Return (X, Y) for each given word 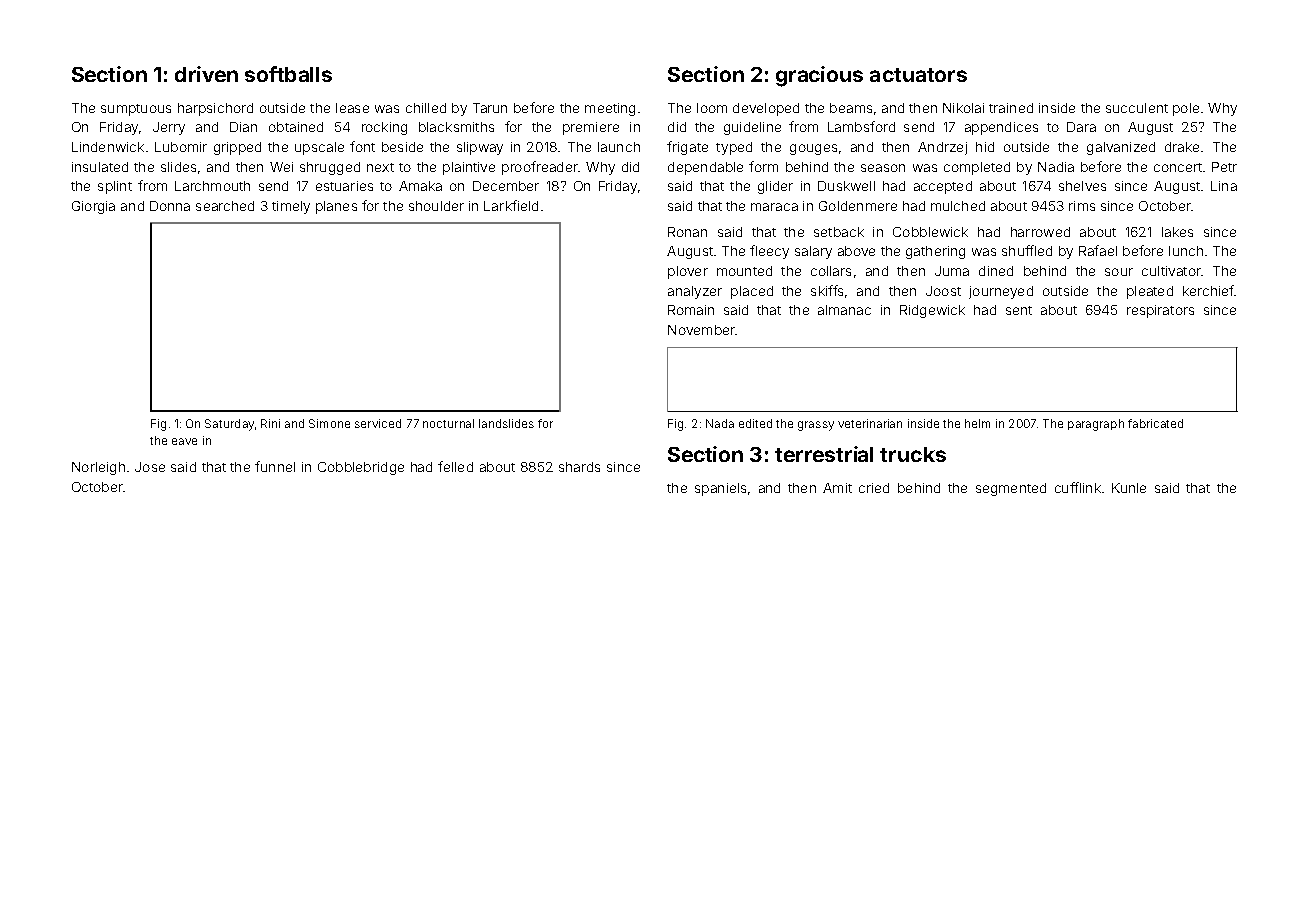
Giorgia (93, 207)
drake (1182, 147)
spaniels (720, 489)
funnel (275, 466)
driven (206, 74)
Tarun (490, 108)
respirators (1160, 311)
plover (688, 272)
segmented (1011, 489)
